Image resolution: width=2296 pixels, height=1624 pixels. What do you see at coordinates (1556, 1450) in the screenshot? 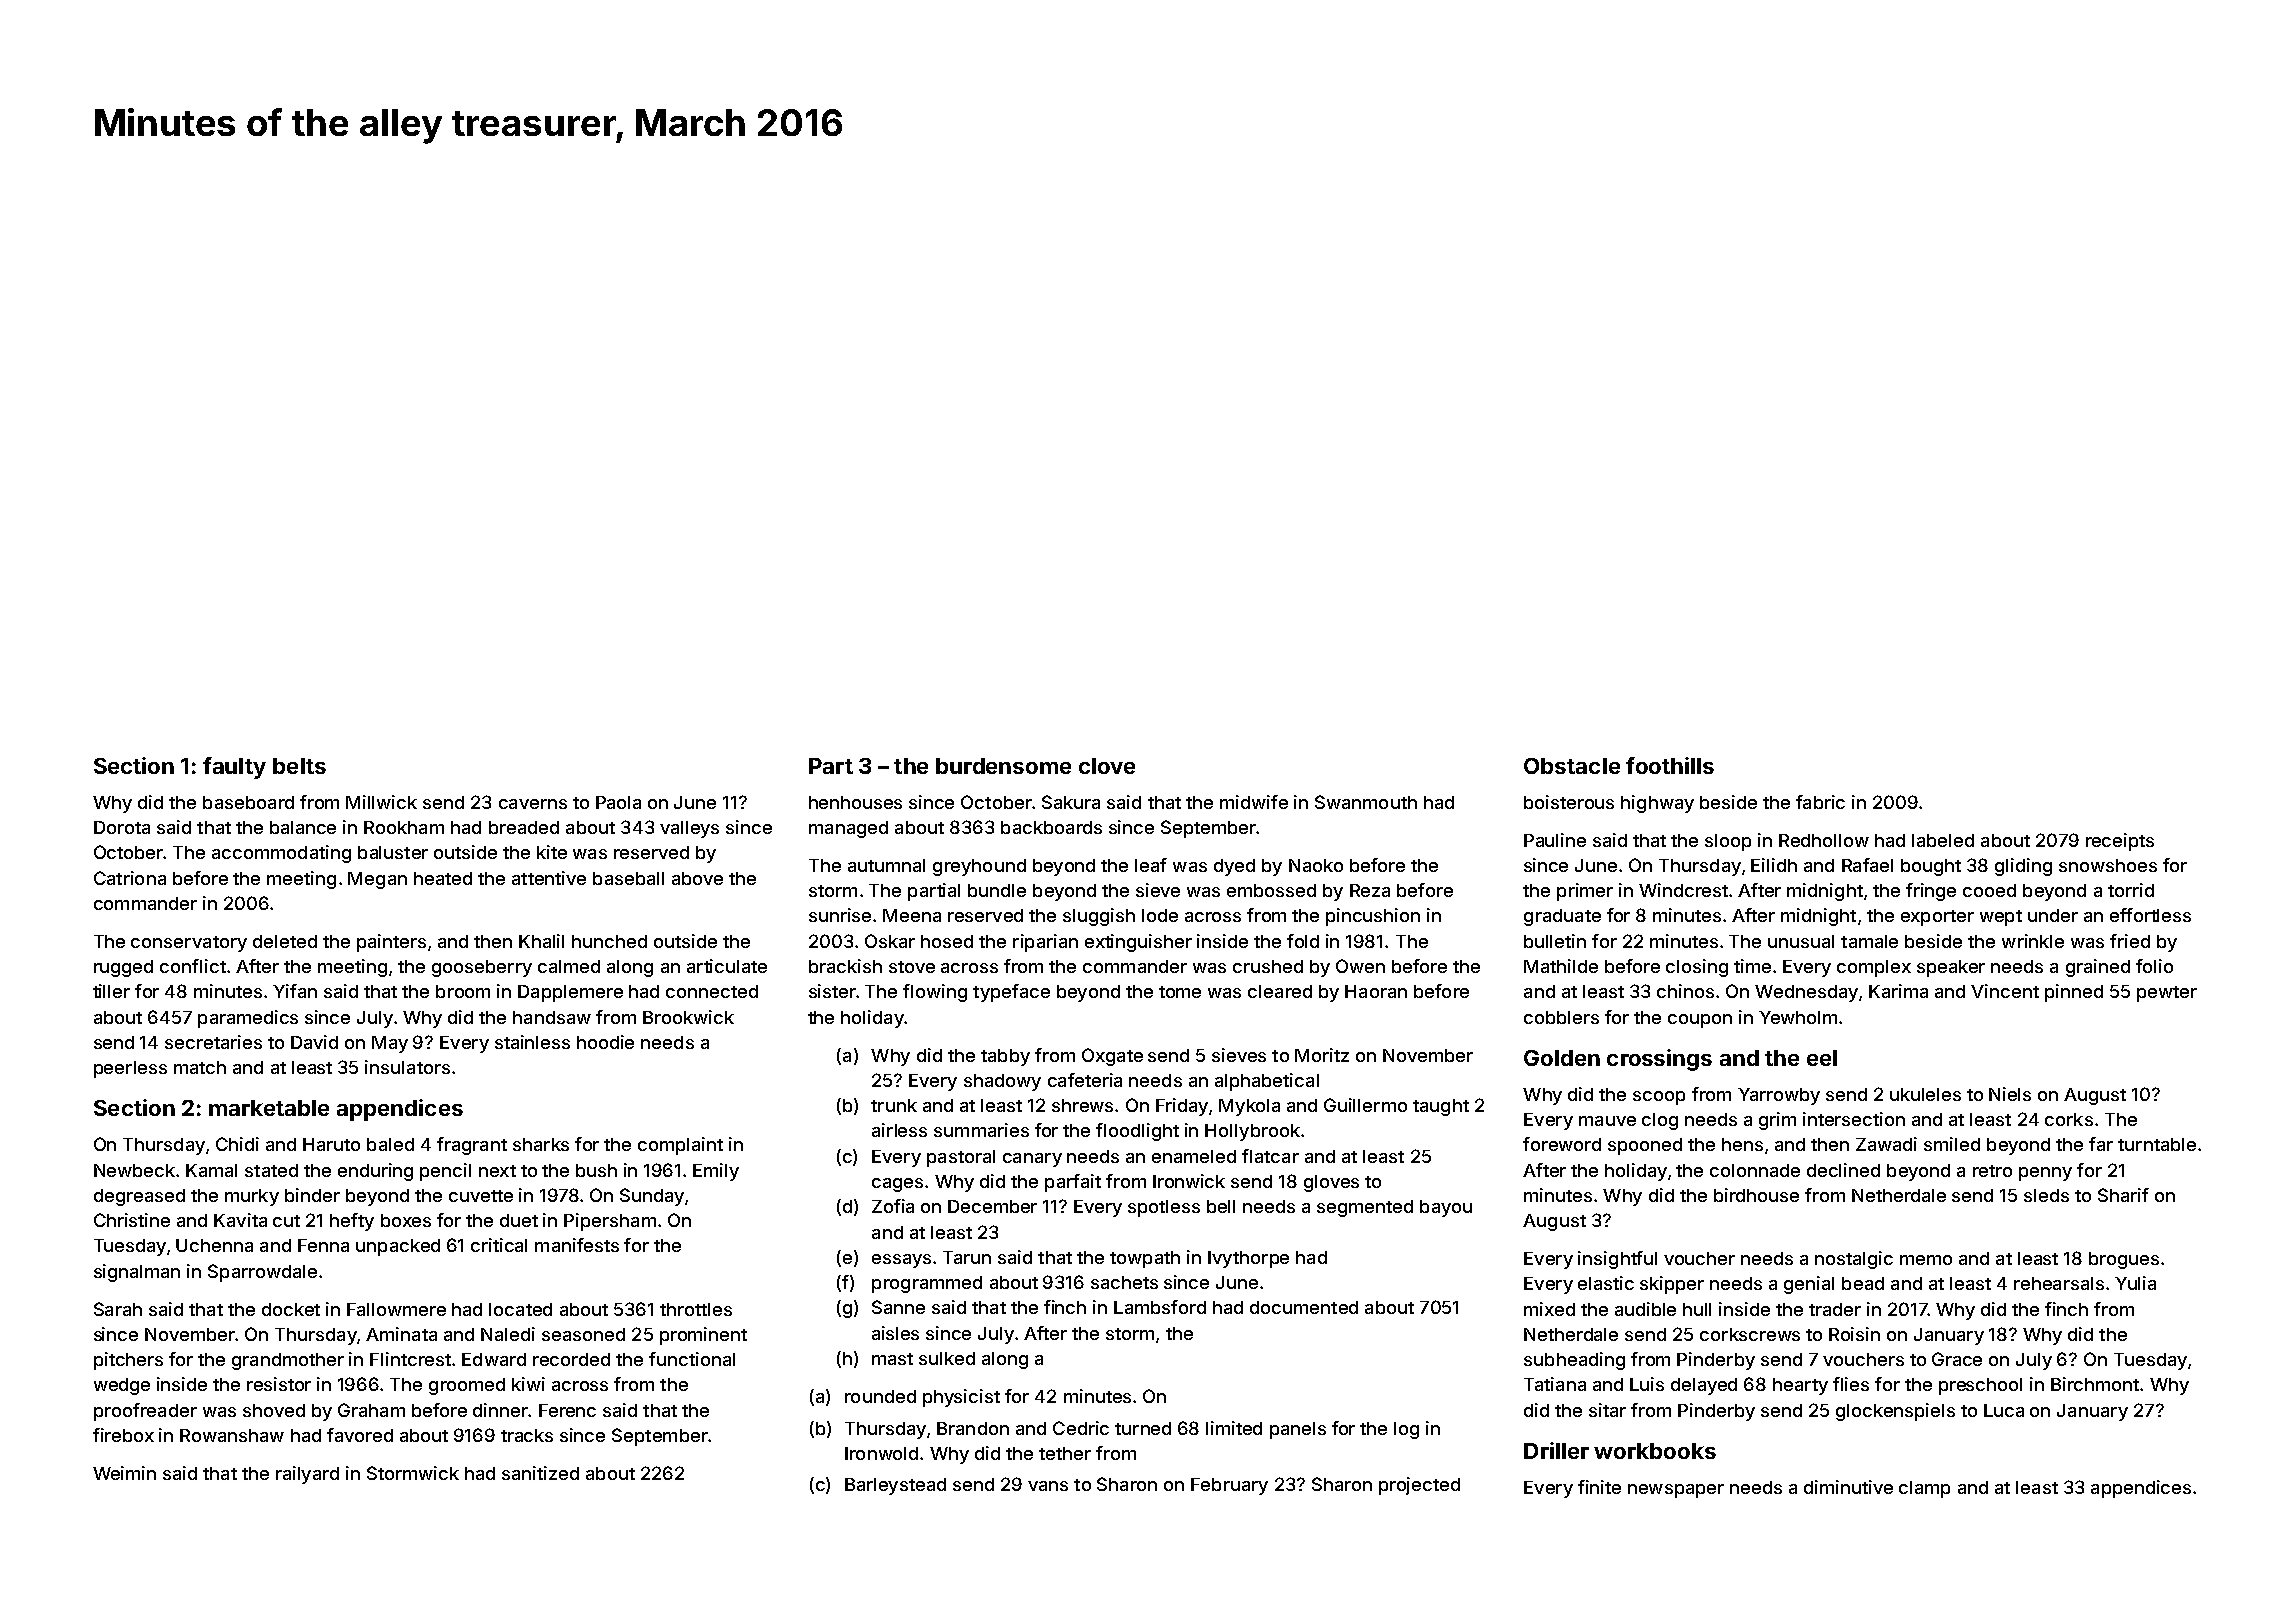
I see `Driller` at bounding box center [1556, 1450].
